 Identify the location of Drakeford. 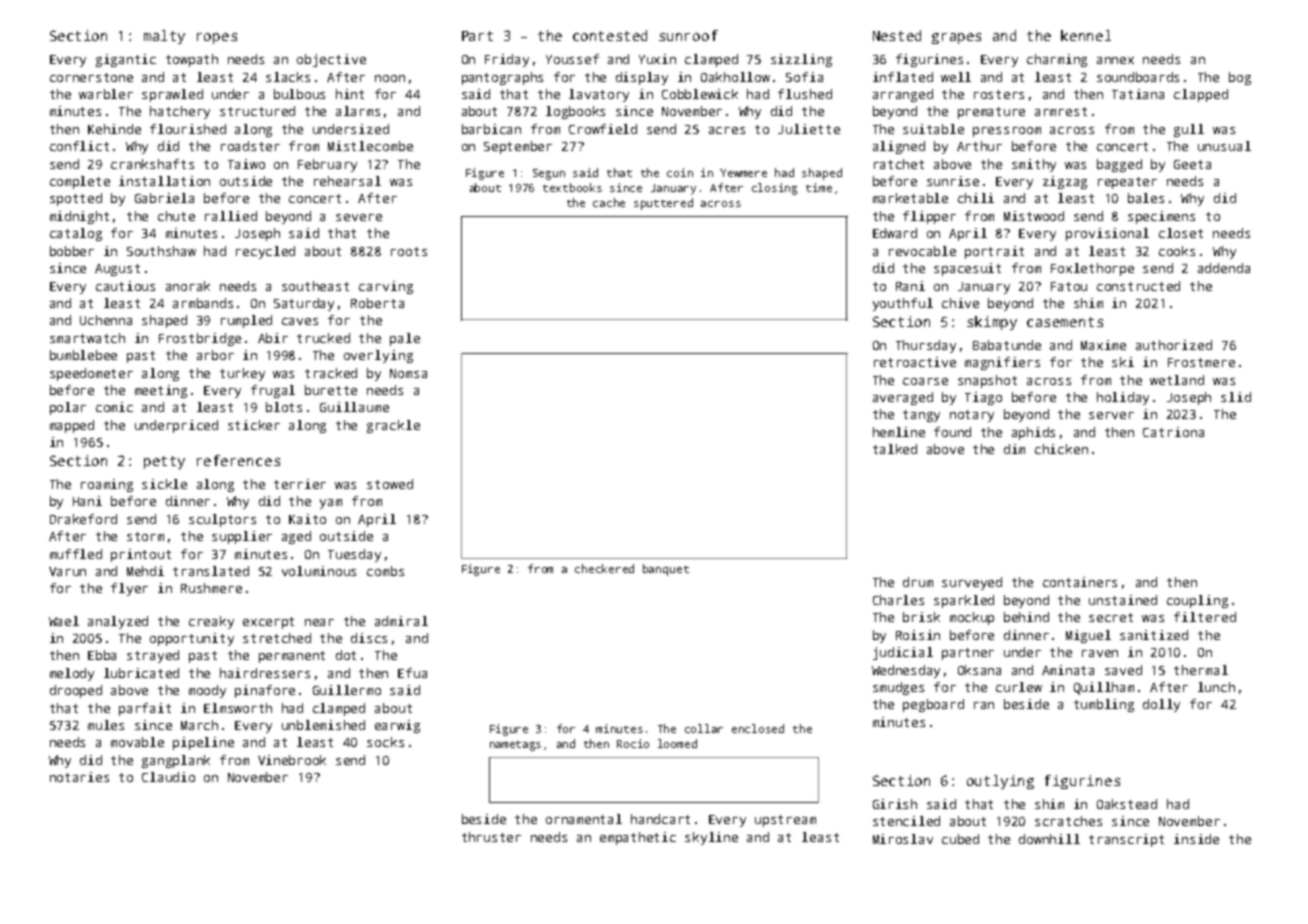
(83, 519).
